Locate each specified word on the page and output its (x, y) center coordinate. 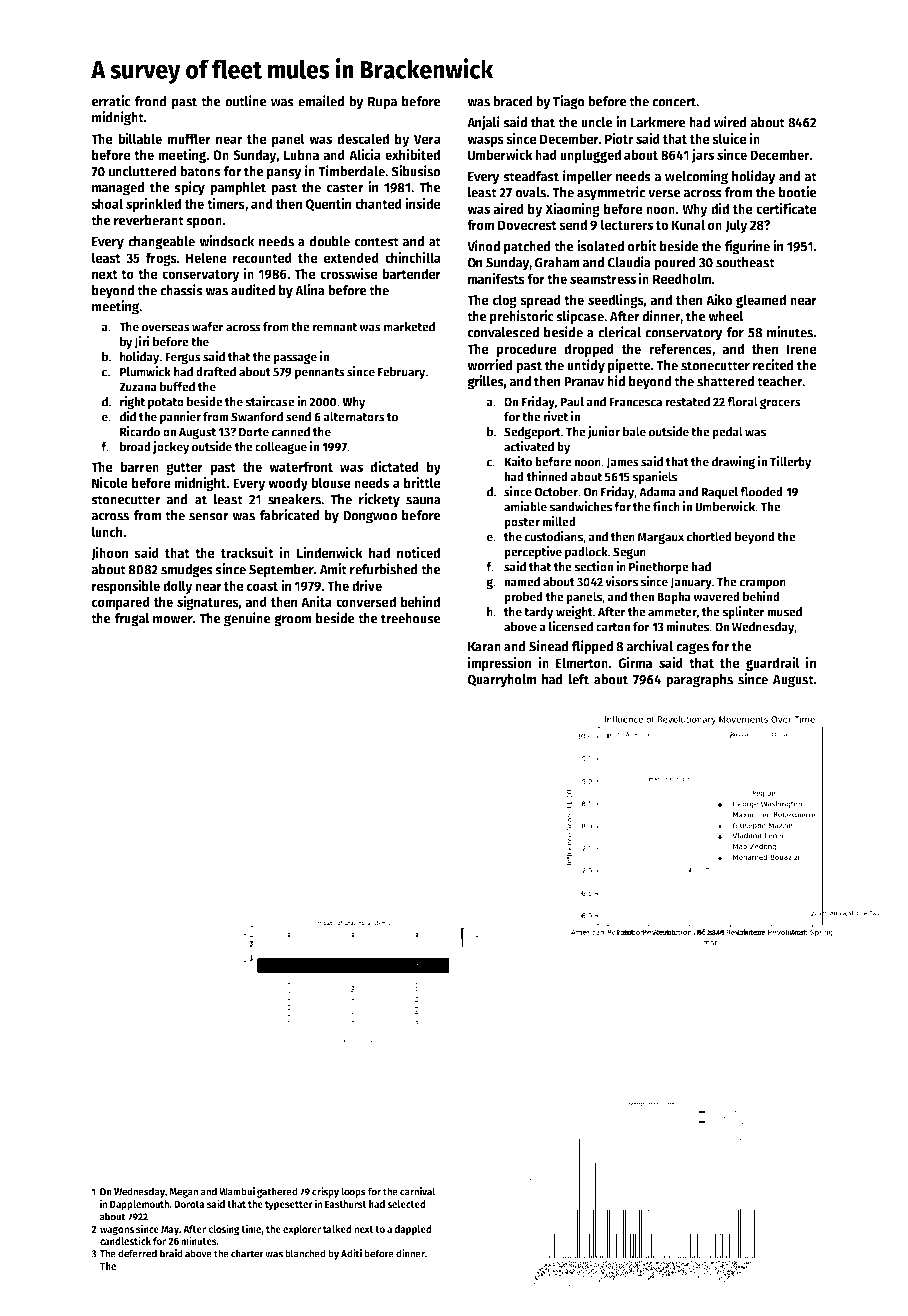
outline (246, 101)
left (579, 679)
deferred (137, 1253)
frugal (132, 620)
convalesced (503, 332)
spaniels (654, 478)
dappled (413, 1230)
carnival (418, 1191)
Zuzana (138, 387)
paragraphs (699, 681)
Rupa (382, 103)
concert (674, 102)
